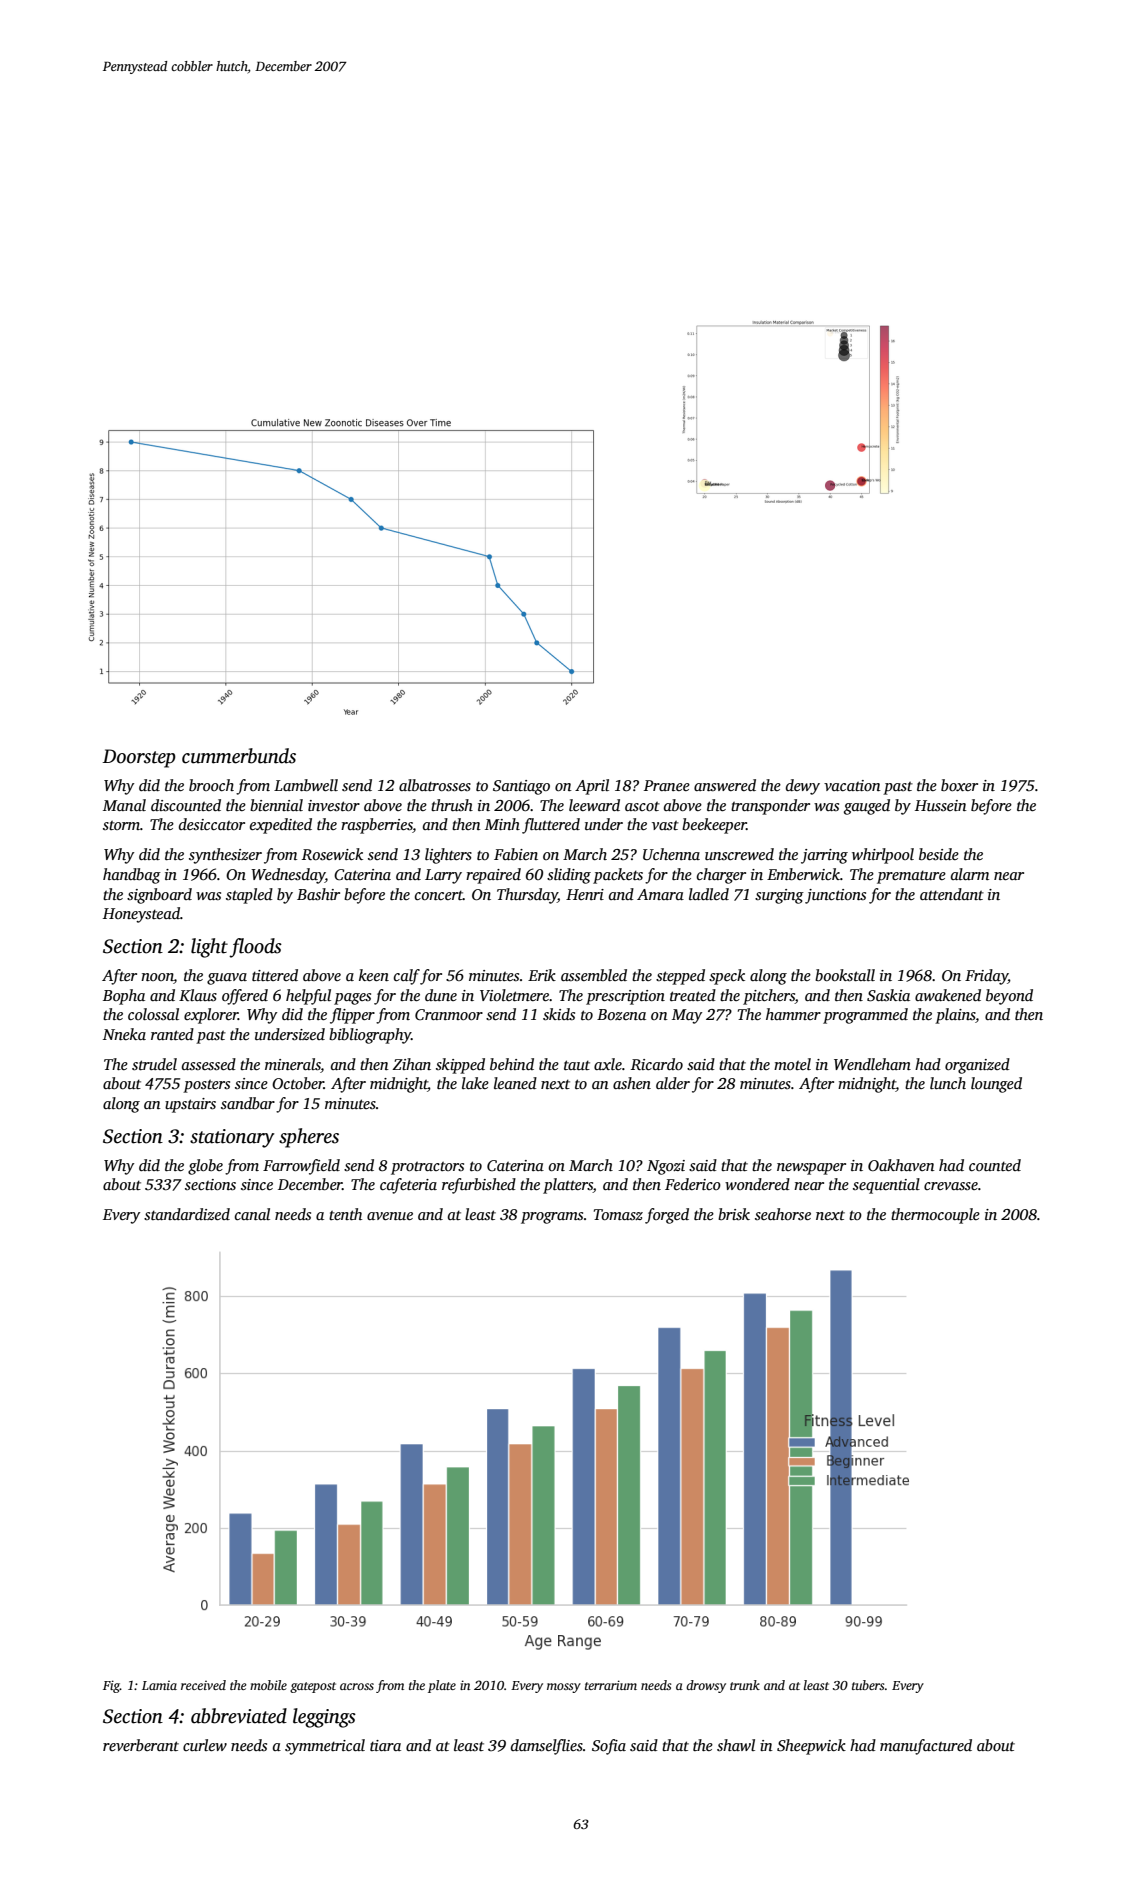 The height and width of the document is (1890, 1147). I want to click on pitchers, so click(769, 997).
